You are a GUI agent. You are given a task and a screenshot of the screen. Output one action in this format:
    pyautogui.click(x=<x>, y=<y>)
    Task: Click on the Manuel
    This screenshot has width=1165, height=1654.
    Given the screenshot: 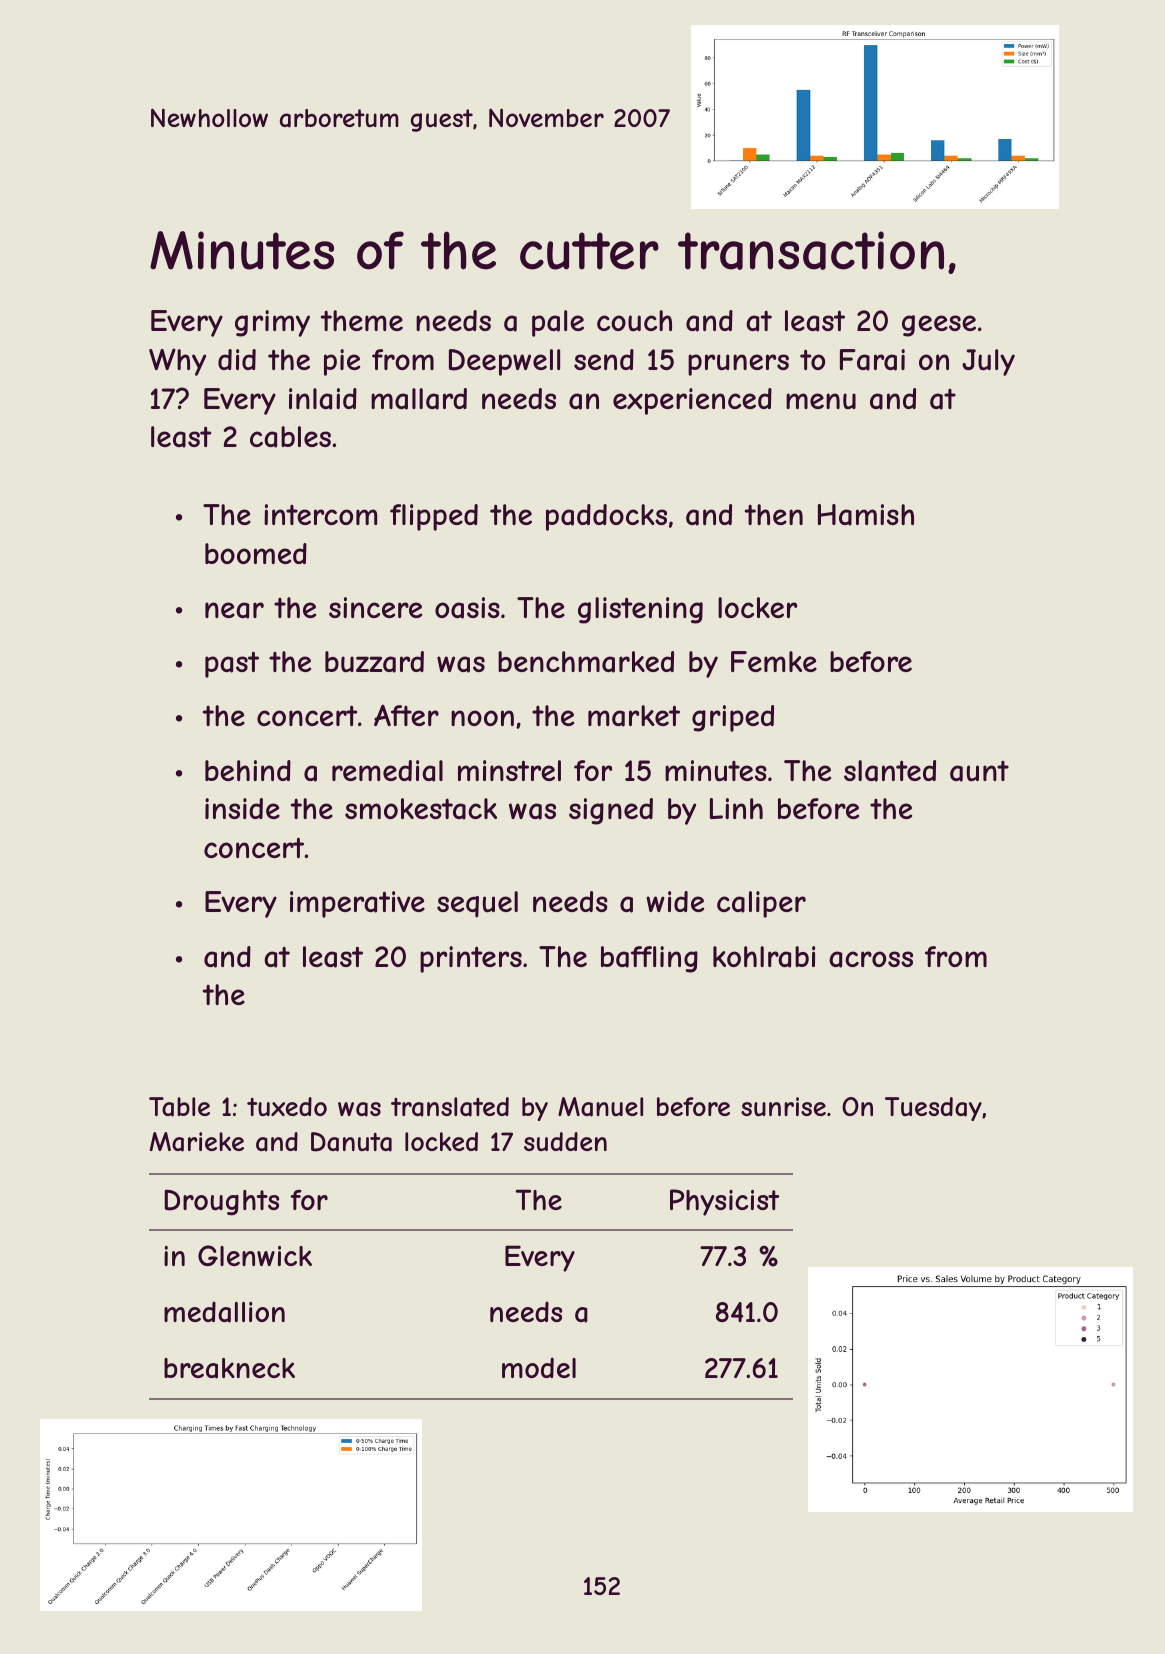 What is the action you would take?
    pyautogui.click(x=600, y=1107)
